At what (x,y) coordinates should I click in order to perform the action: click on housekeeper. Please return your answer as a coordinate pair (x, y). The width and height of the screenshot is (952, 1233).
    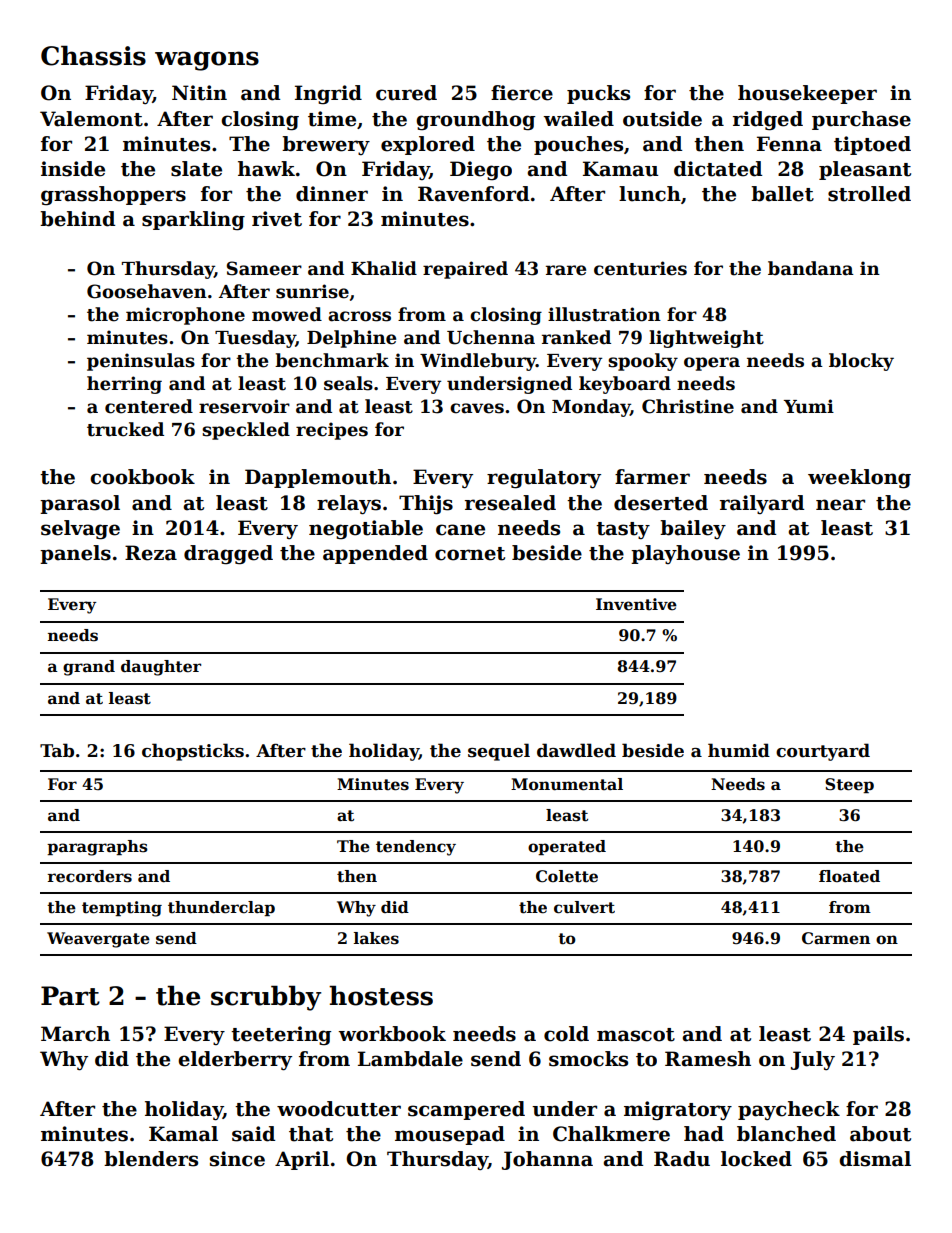
    Looking at the image, I should click on (807, 94).
